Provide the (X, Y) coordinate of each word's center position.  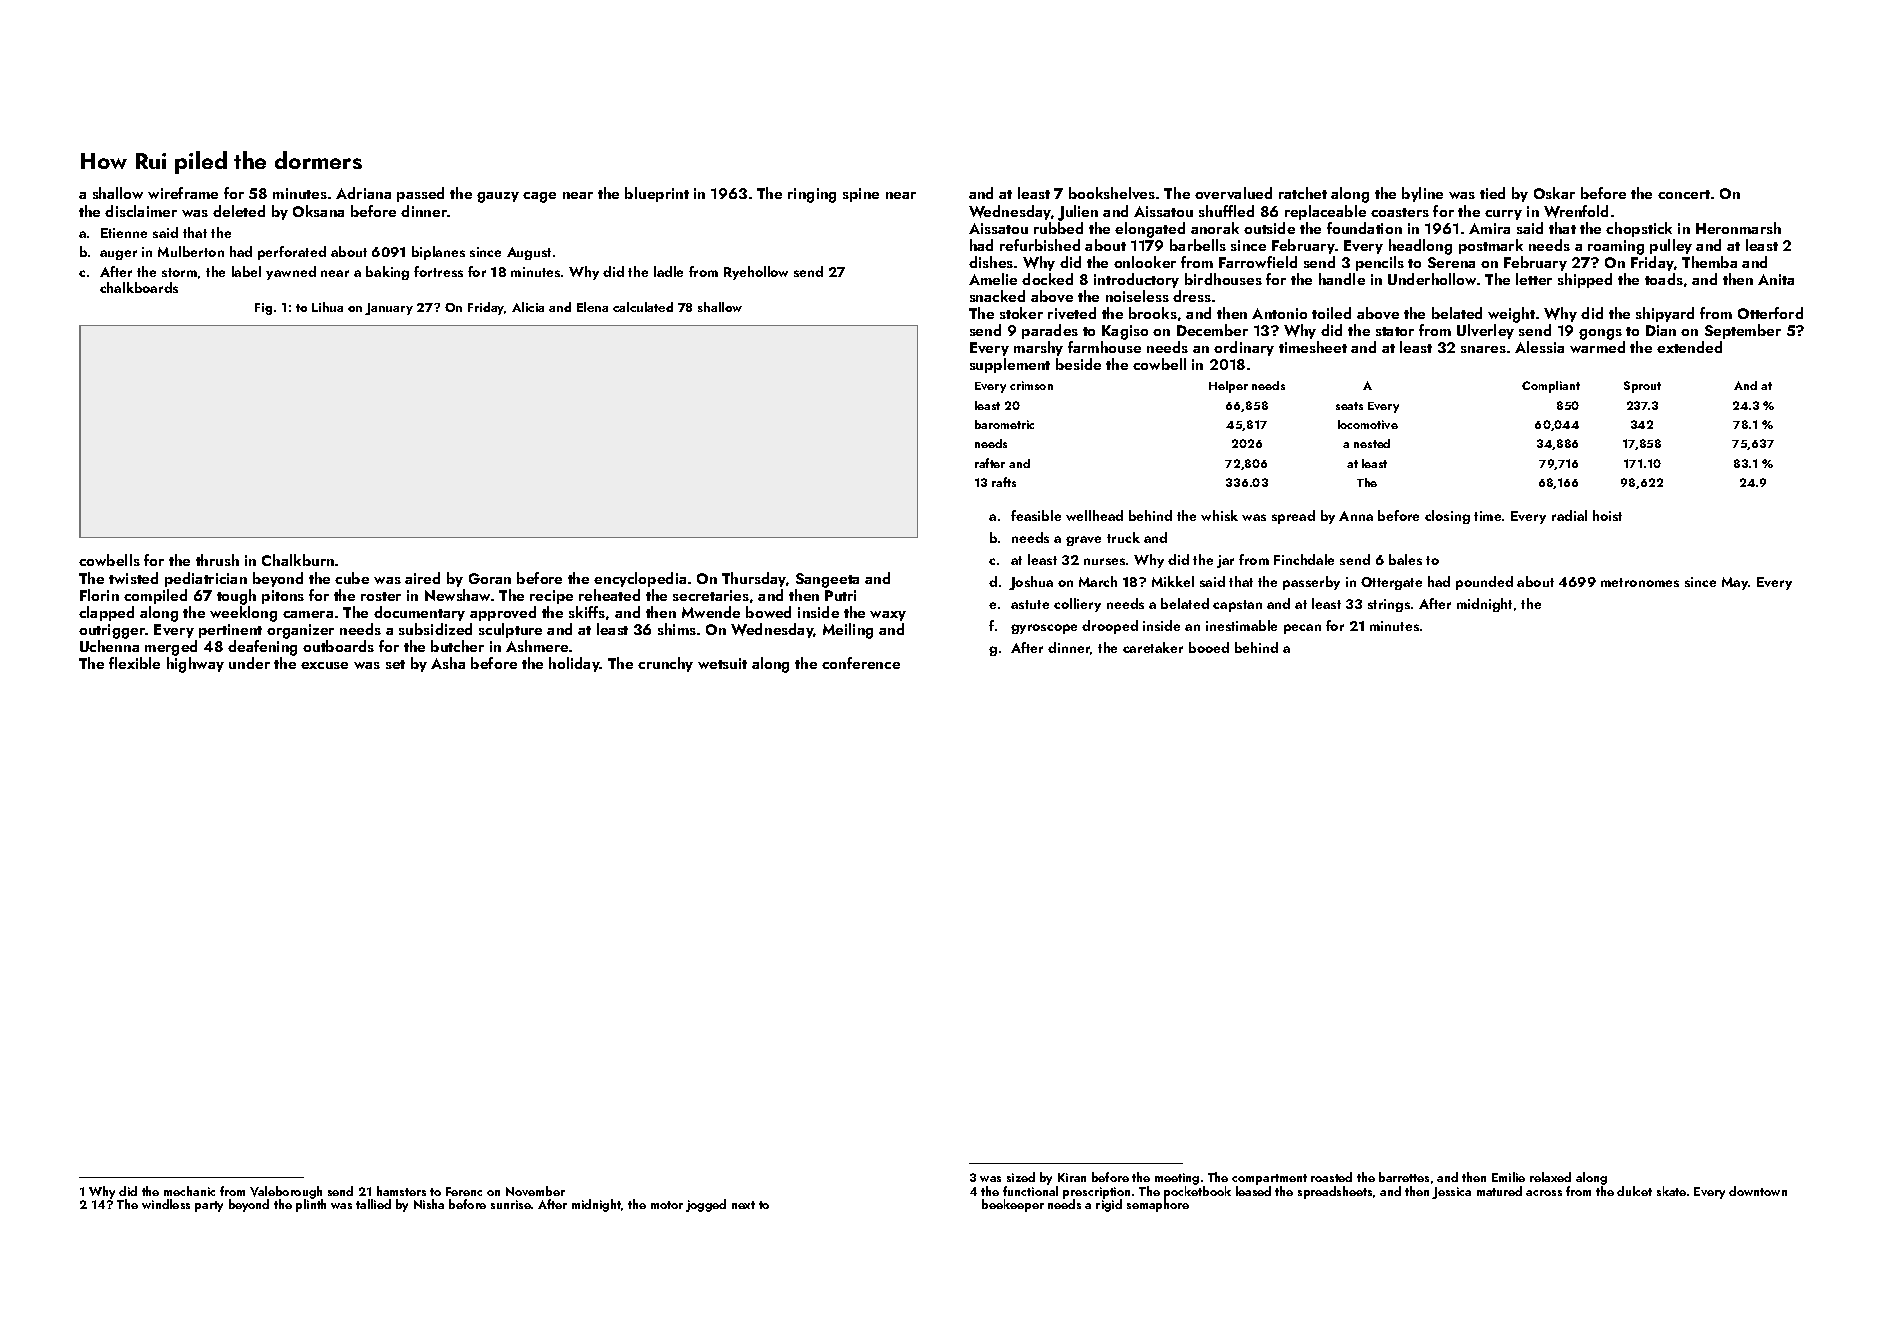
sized (1021, 1177)
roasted (1331, 1177)
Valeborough (286, 1193)
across (1544, 1193)
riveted (1072, 313)
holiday (574, 664)
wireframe (183, 193)
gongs (1600, 334)
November (535, 1191)
